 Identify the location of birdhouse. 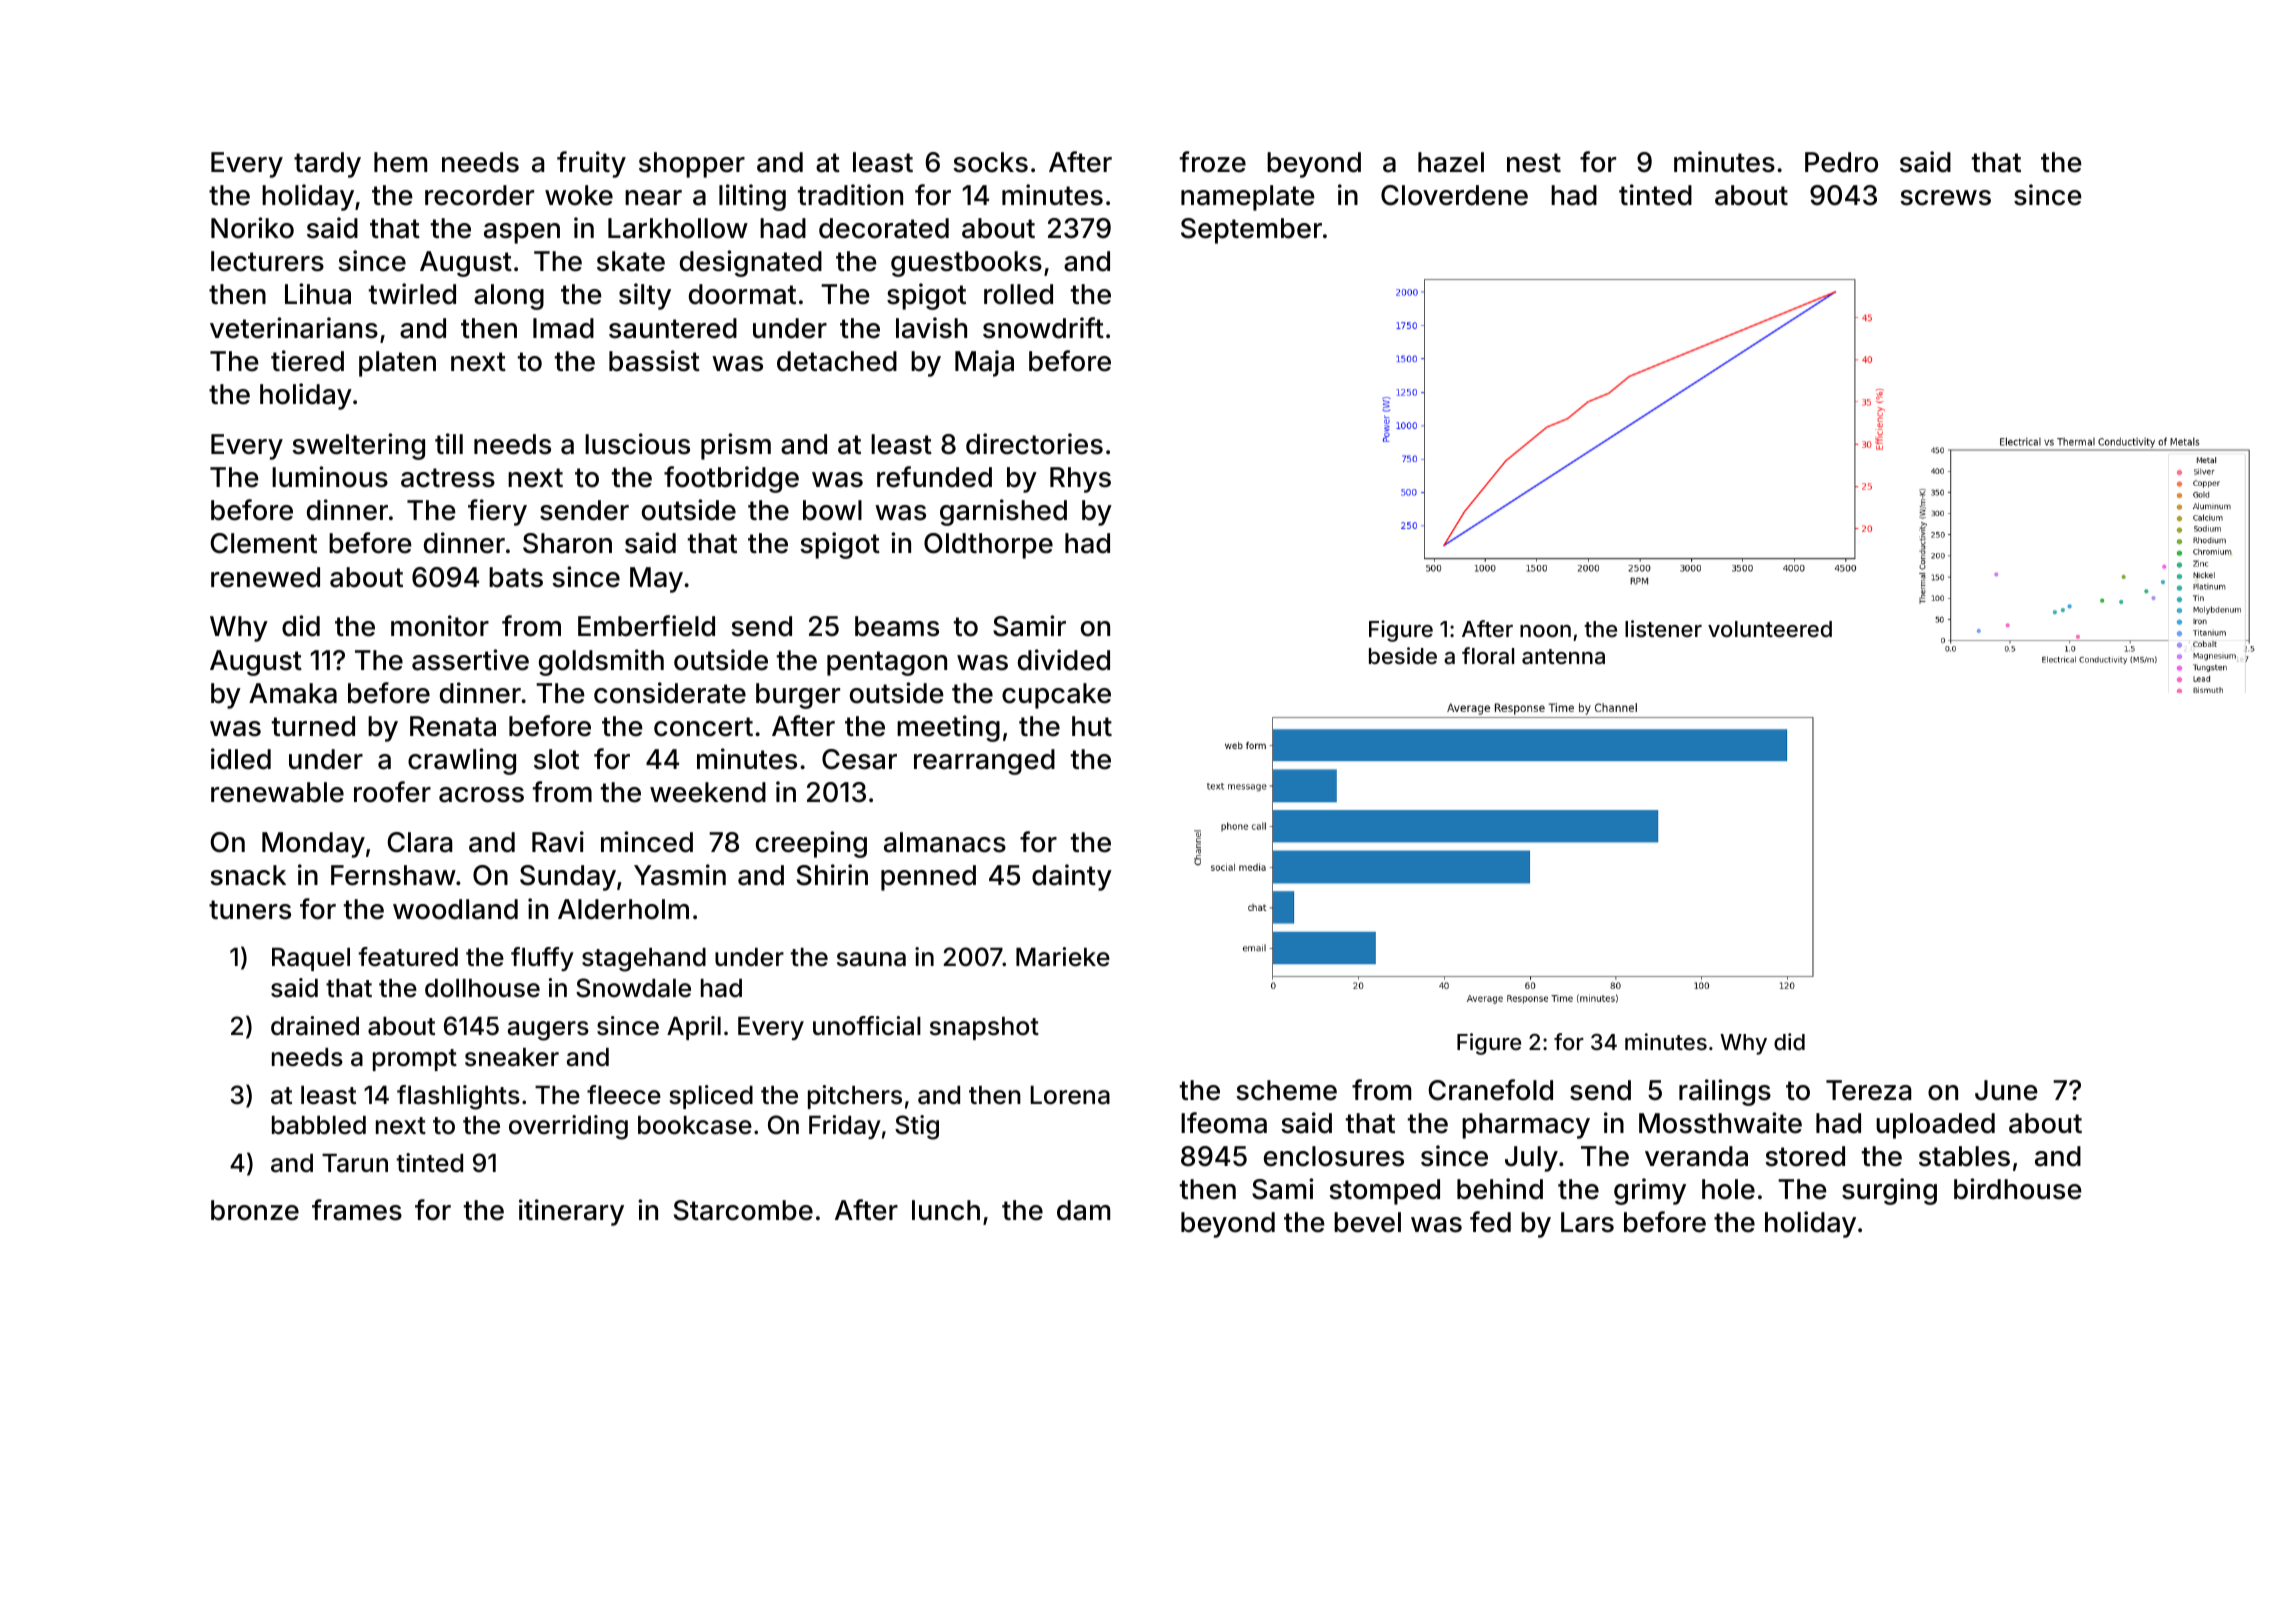
(2018, 1189).
